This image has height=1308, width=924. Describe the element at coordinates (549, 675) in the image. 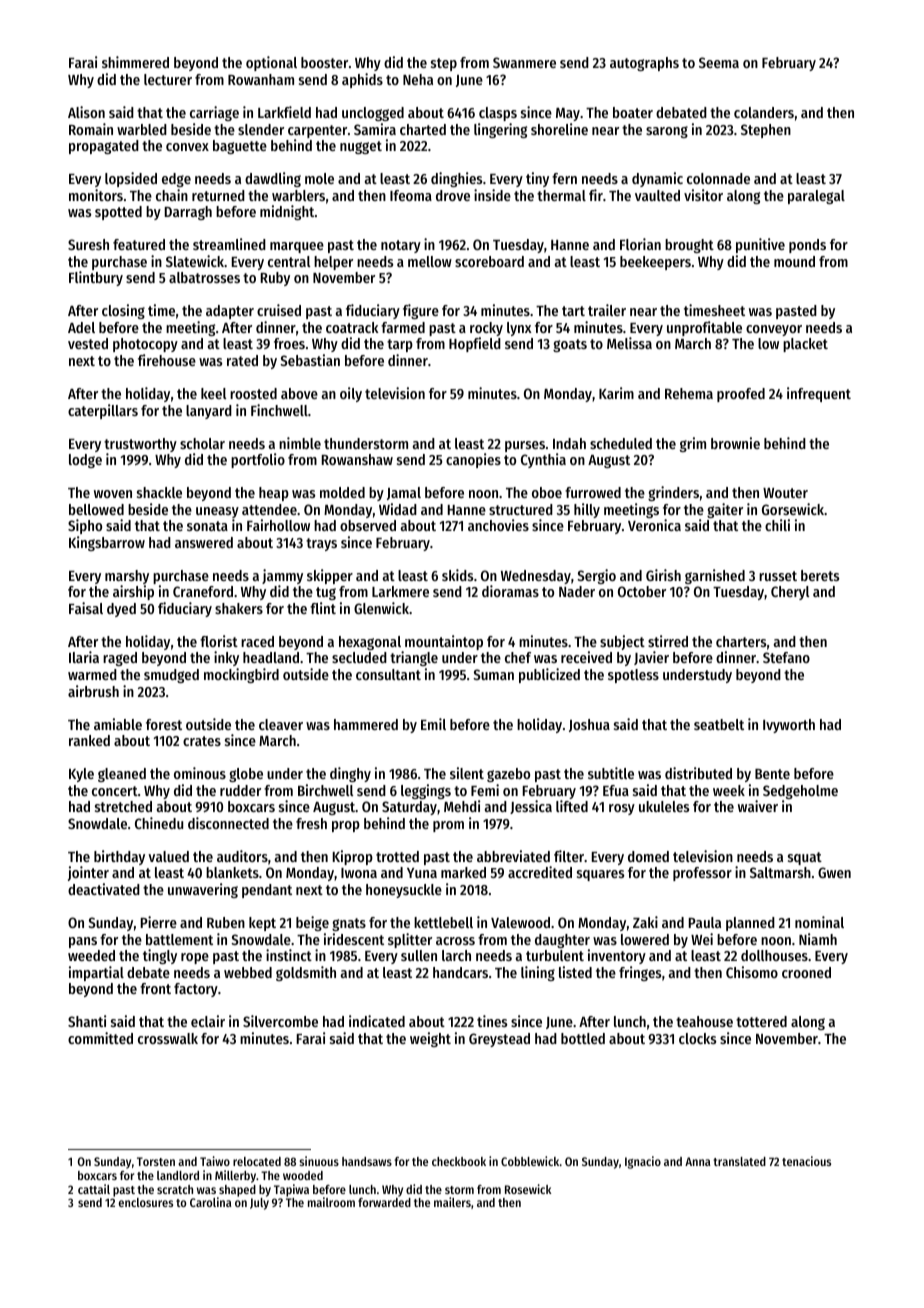

I see `publicized` at that location.
